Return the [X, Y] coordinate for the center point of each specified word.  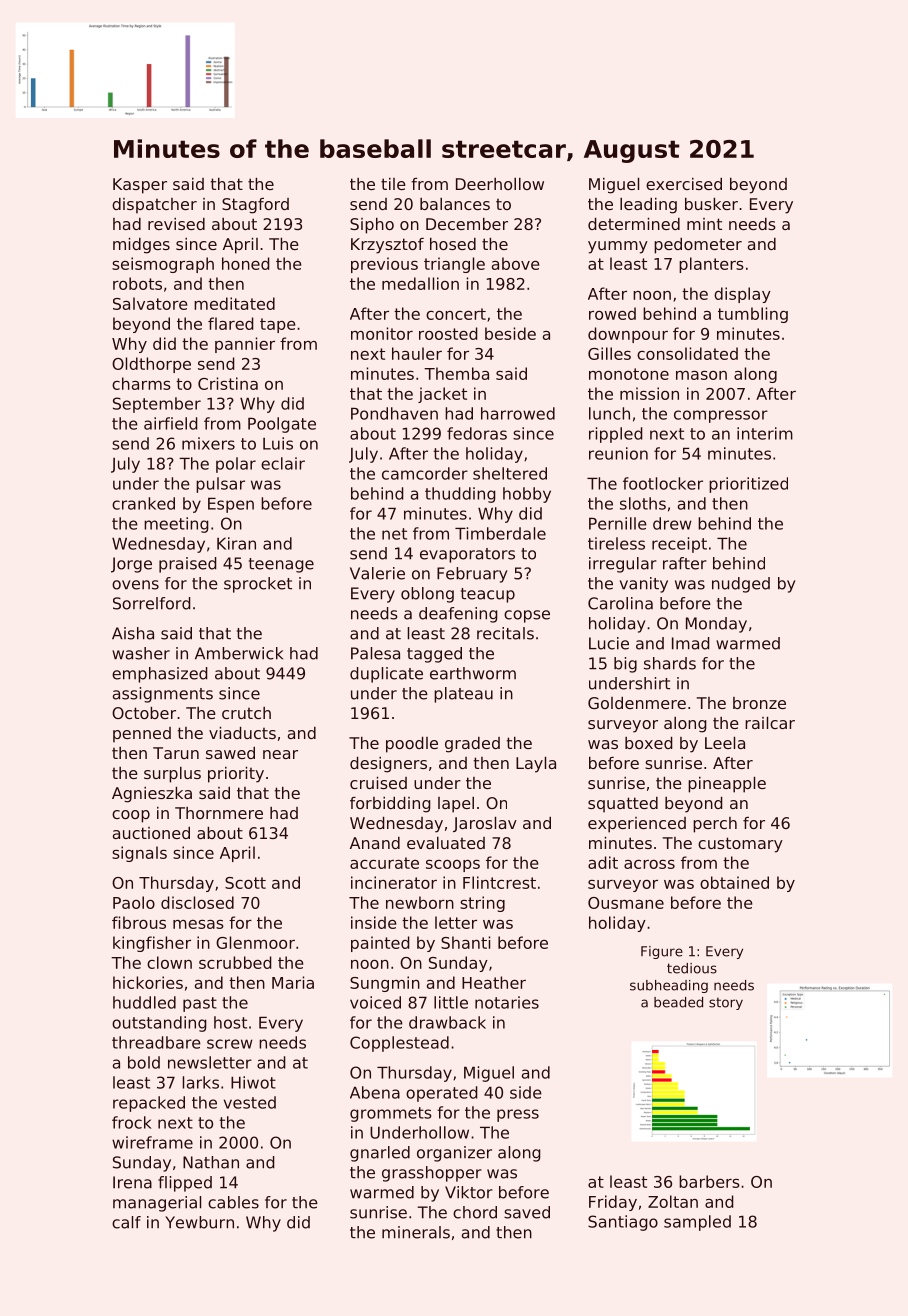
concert [456, 314]
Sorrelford [151, 603]
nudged [741, 585]
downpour [628, 335]
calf [126, 1222]
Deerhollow [500, 184]
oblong [427, 595]
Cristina [228, 383]
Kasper [140, 186]
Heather [494, 982]
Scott [245, 883]
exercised [684, 184]
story [726, 1003]
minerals [416, 1232]
